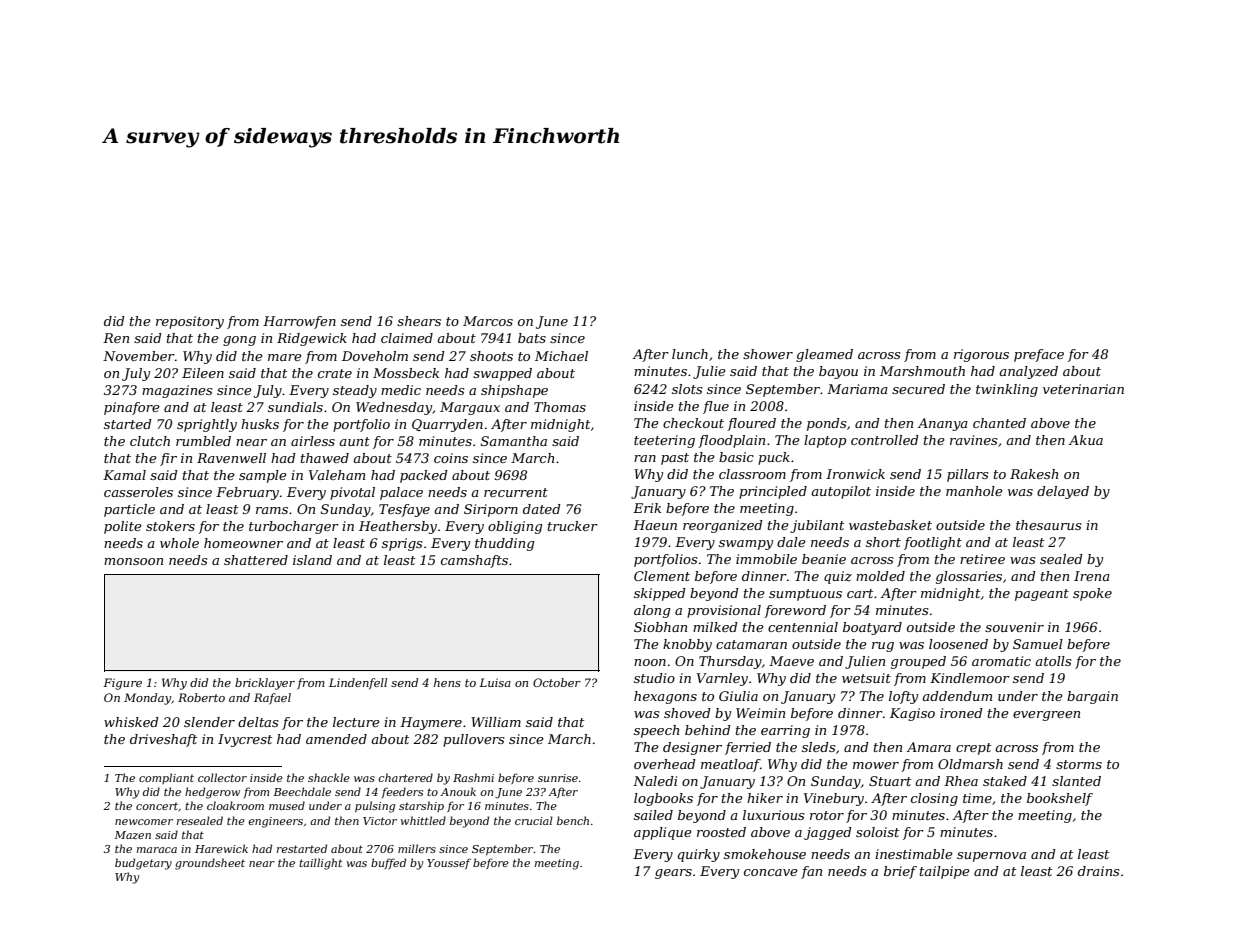 This page has width=1233, height=952. What do you see at coordinates (557, 682) in the page?
I see `October` at bounding box center [557, 682].
